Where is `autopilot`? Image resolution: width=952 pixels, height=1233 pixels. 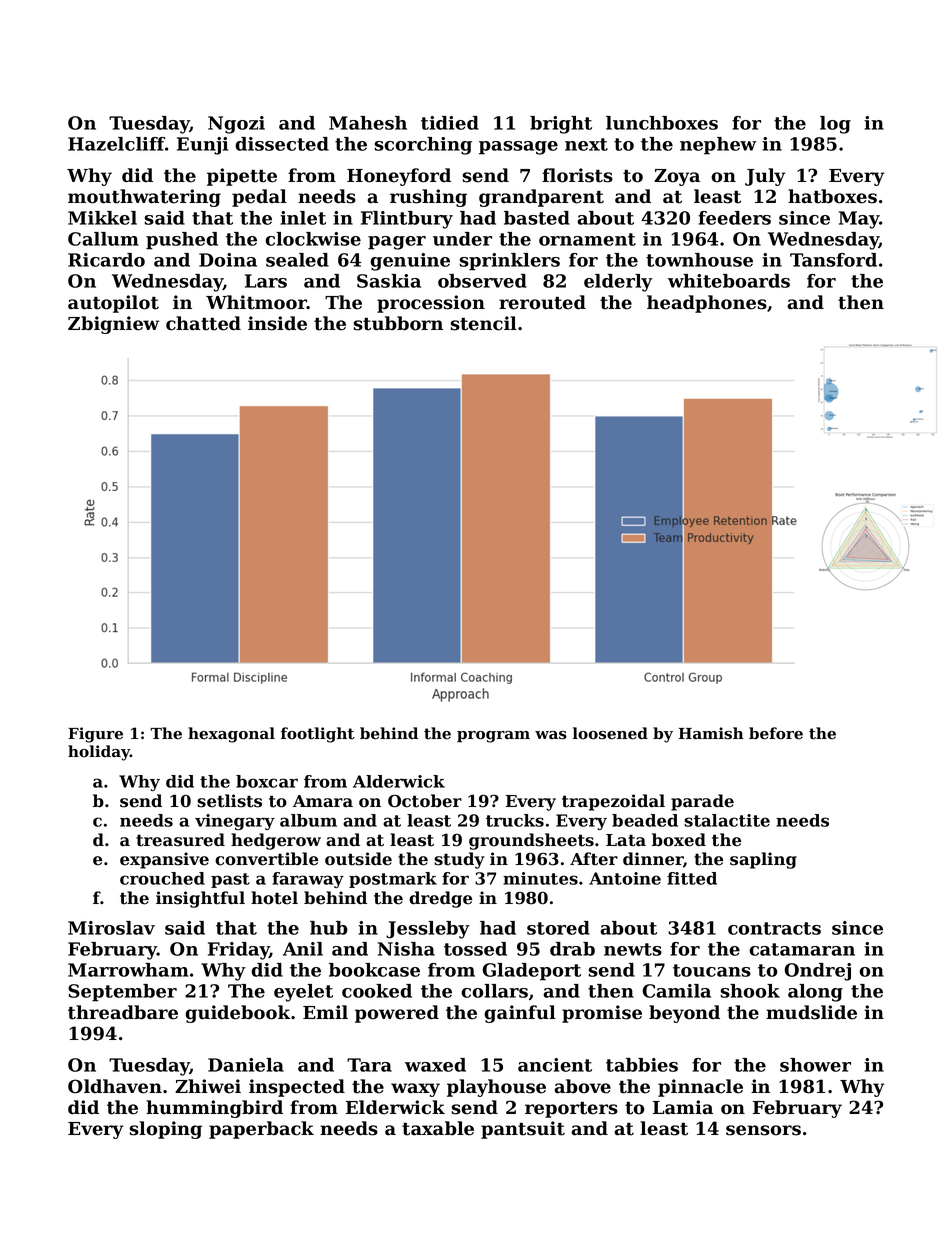
autopilot is located at coordinates (113, 304).
